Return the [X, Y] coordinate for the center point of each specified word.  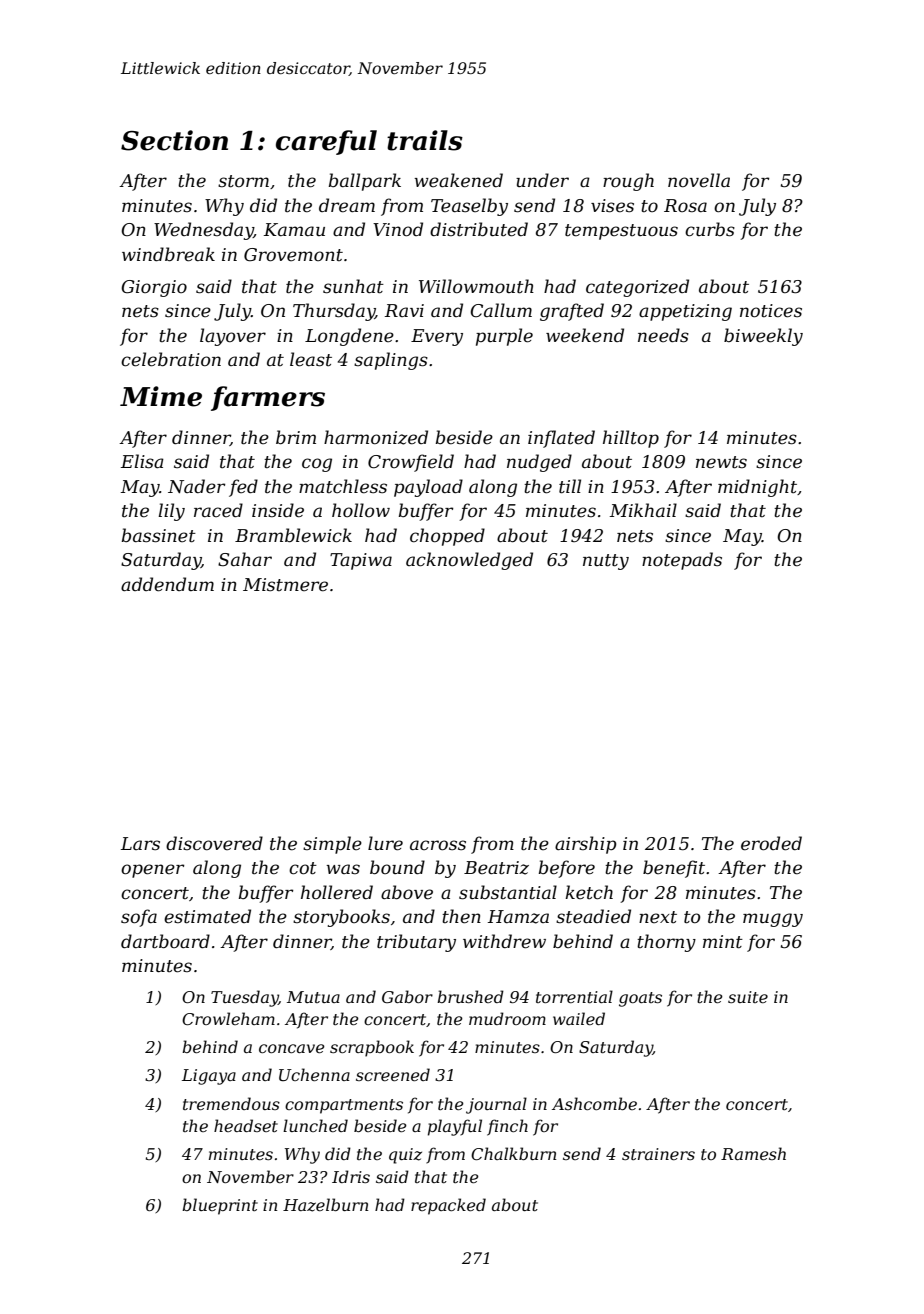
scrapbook [372, 1048]
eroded [771, 843]
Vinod [398, 229]
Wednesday [203, 231]
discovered [214, 843]
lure [385, 843]
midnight [757, 488]
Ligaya [209, 1077]
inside [278, 510]
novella [699, 180]
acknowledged [469, 561]
